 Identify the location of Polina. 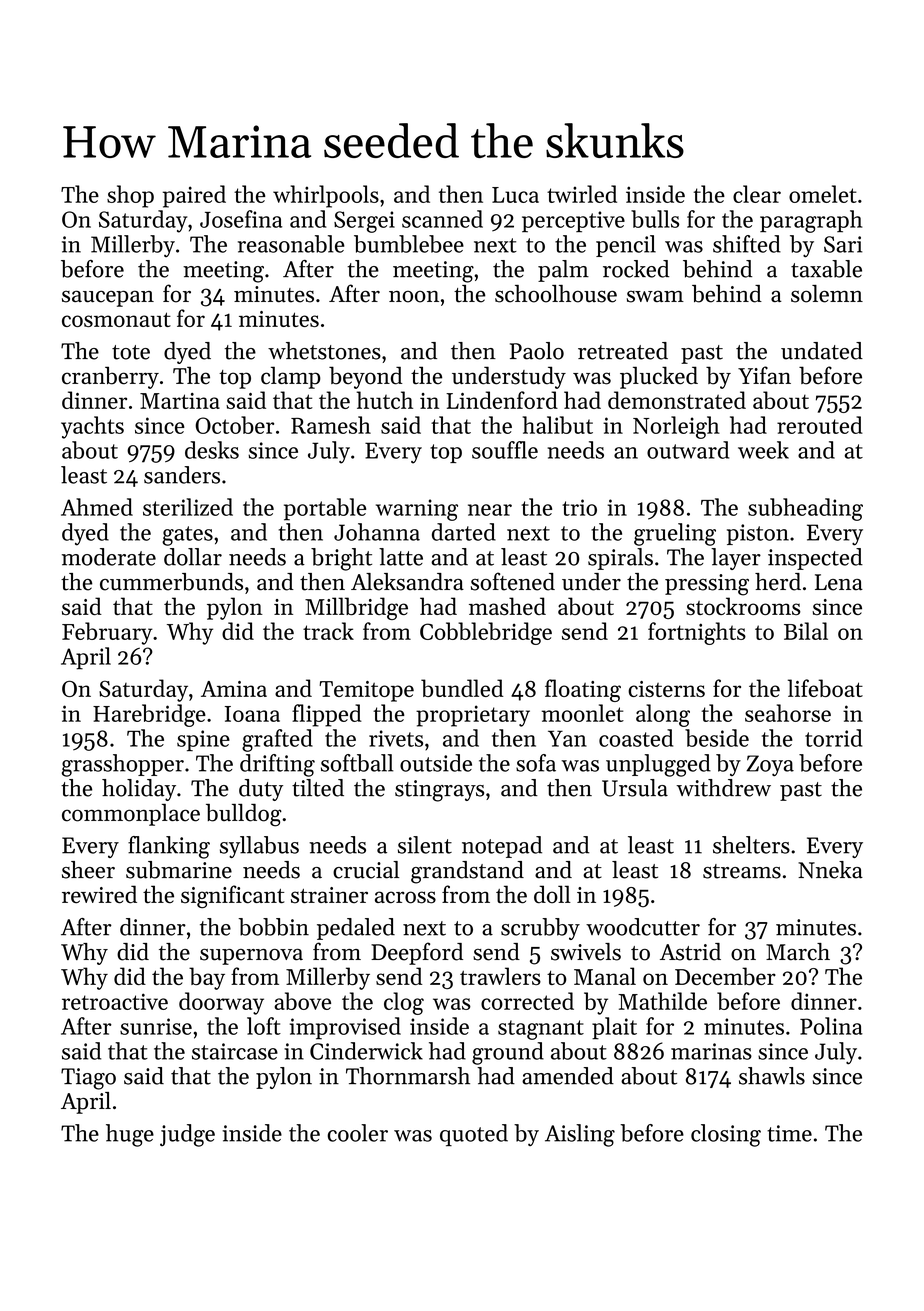
(831, 1026).
